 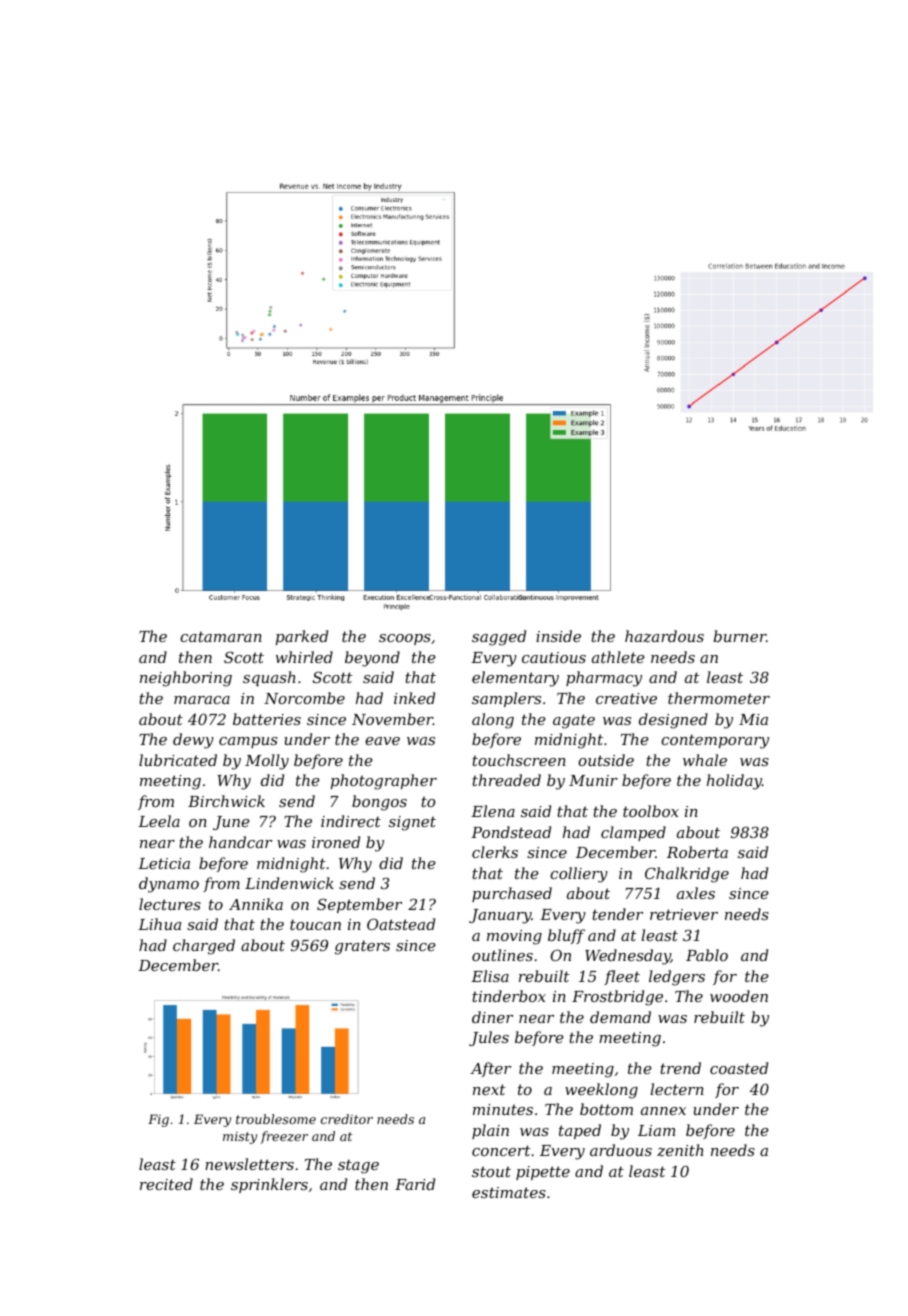 What do you see at coordinates (739, 996) in the screenshot?
I see `wooden` at bounding box center [739, 996].
